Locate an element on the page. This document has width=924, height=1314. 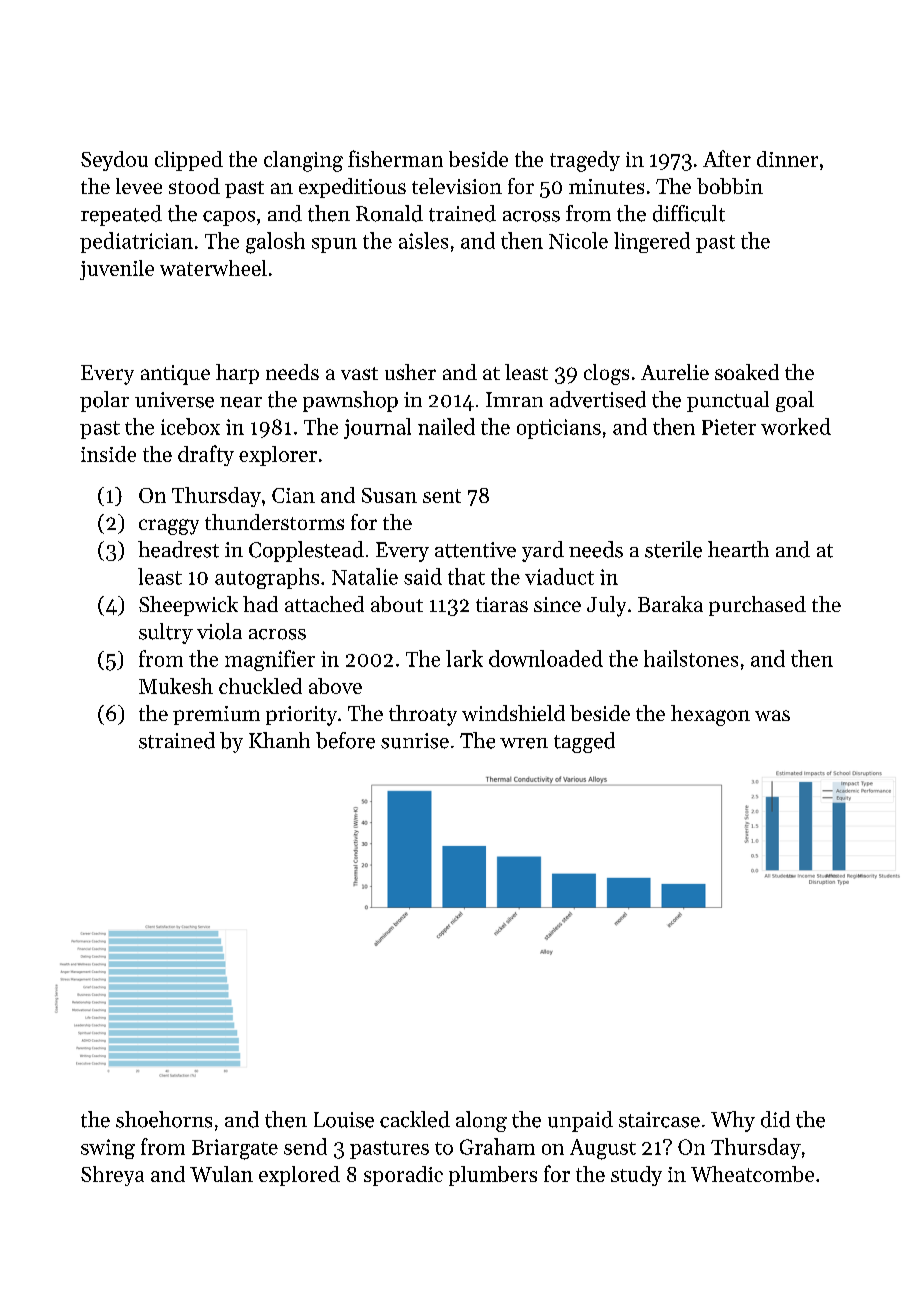
plumbers is located at coordinates (493, 1176).
